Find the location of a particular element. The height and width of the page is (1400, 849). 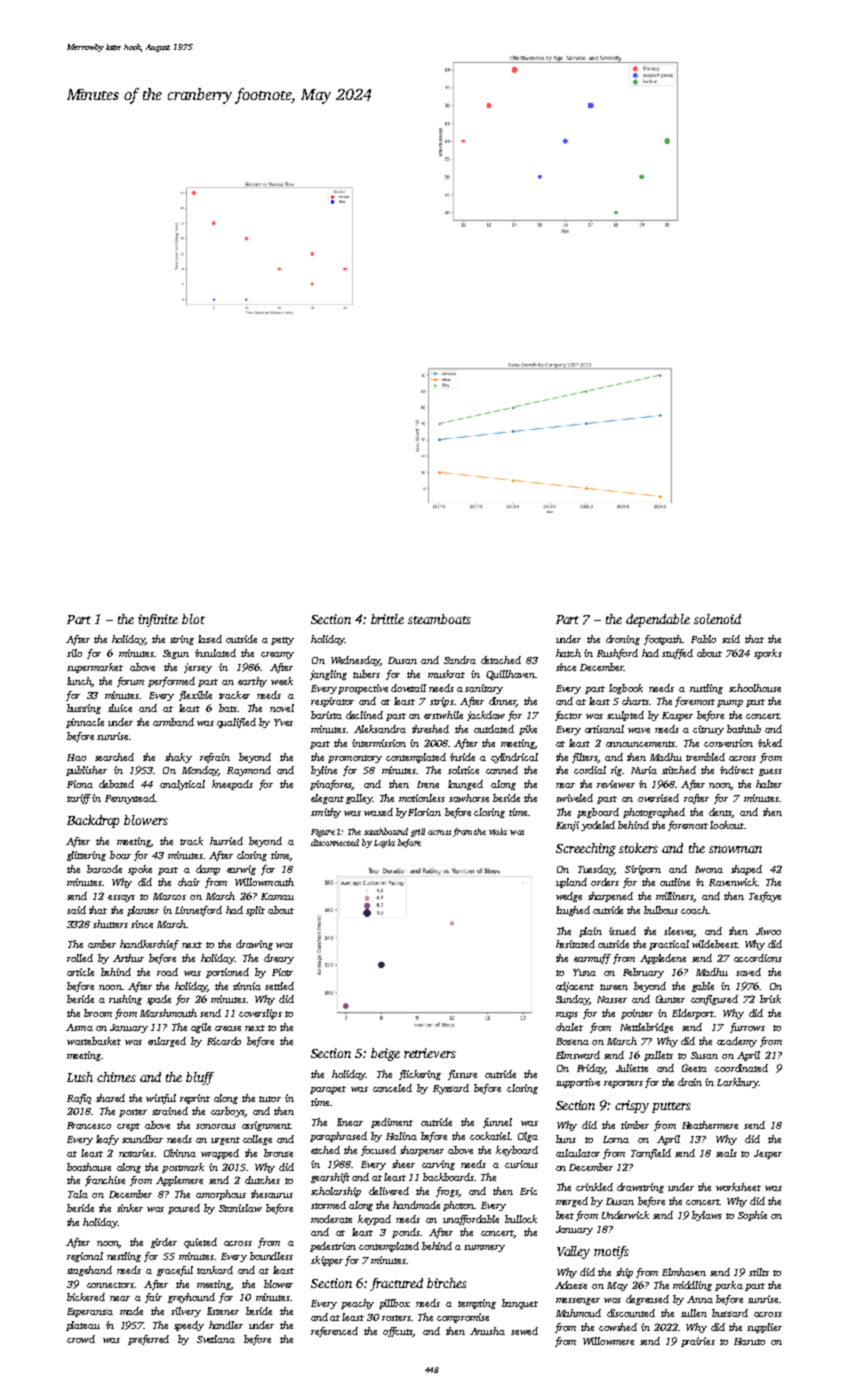

infinite is located at coordinates (158, 620).
